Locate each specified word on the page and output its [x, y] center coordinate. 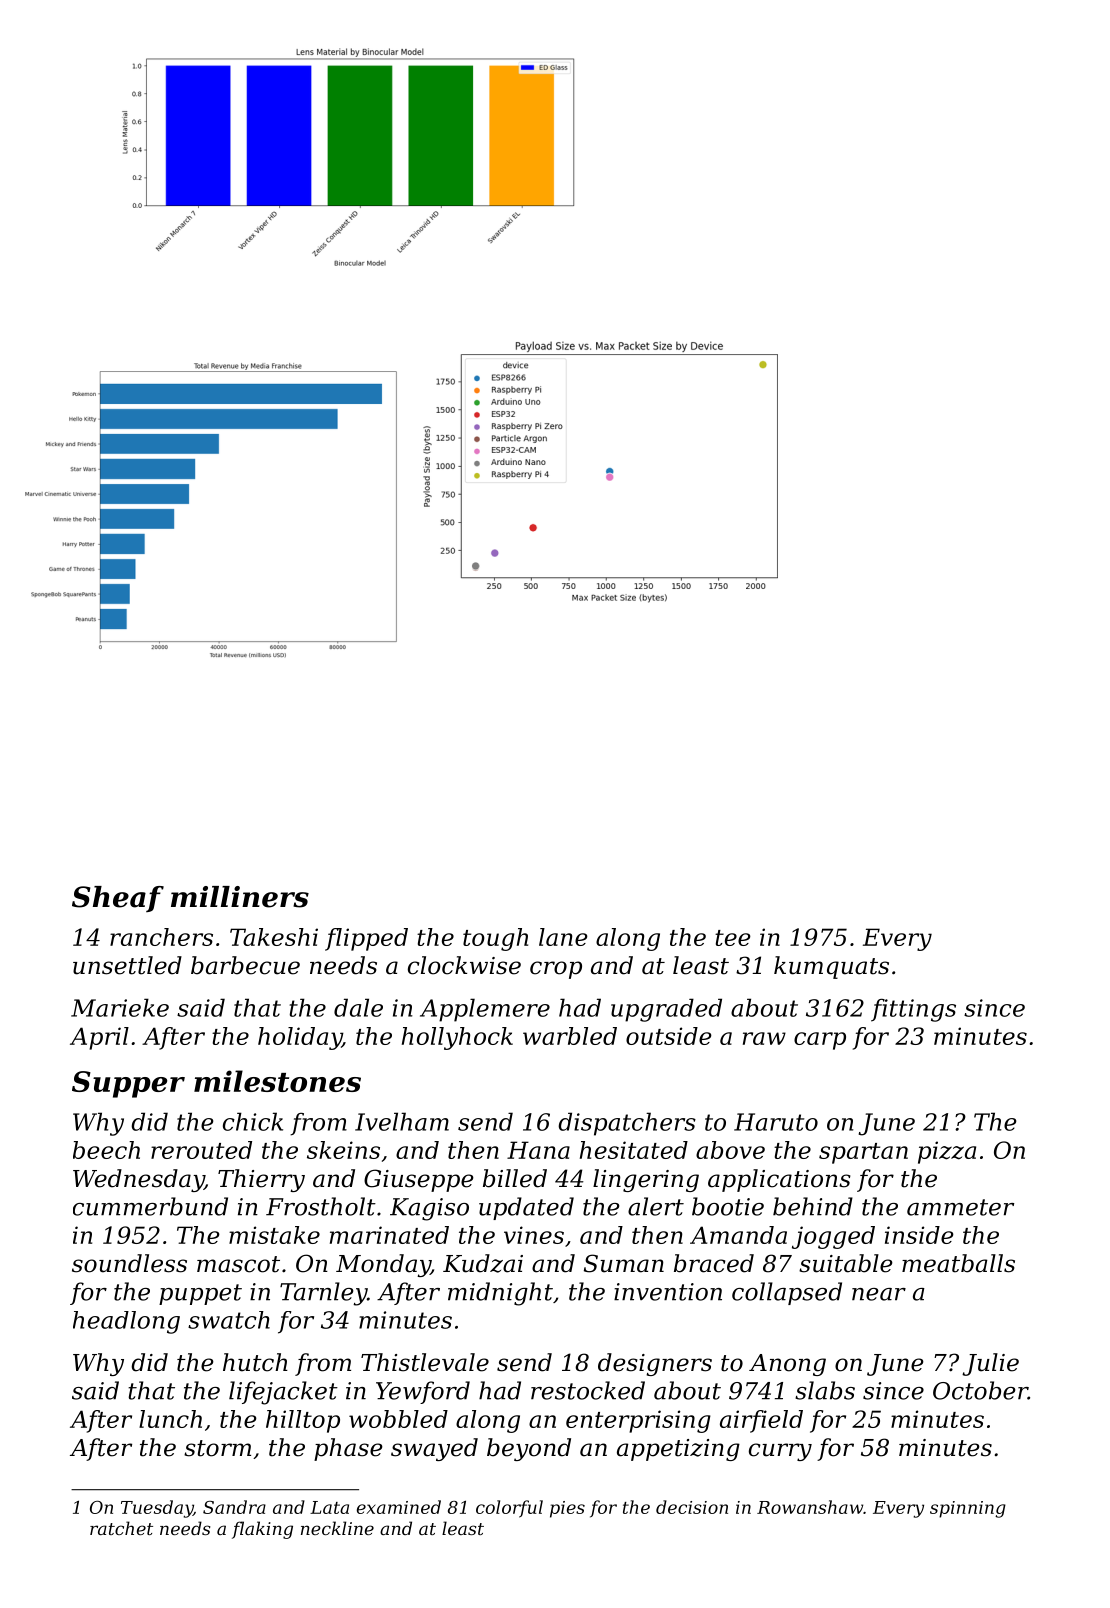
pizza [947, 1152]
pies [567, 1509]
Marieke [120, 1007]
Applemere [485, 1010]
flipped [366, 939]
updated [526, 1208]
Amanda [738, 1235]
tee [733, 938]
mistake [274, 1235]
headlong [126, 1322]
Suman [624, 1263]
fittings [913, 1010]
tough [495, 939]
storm [217, 1448]
